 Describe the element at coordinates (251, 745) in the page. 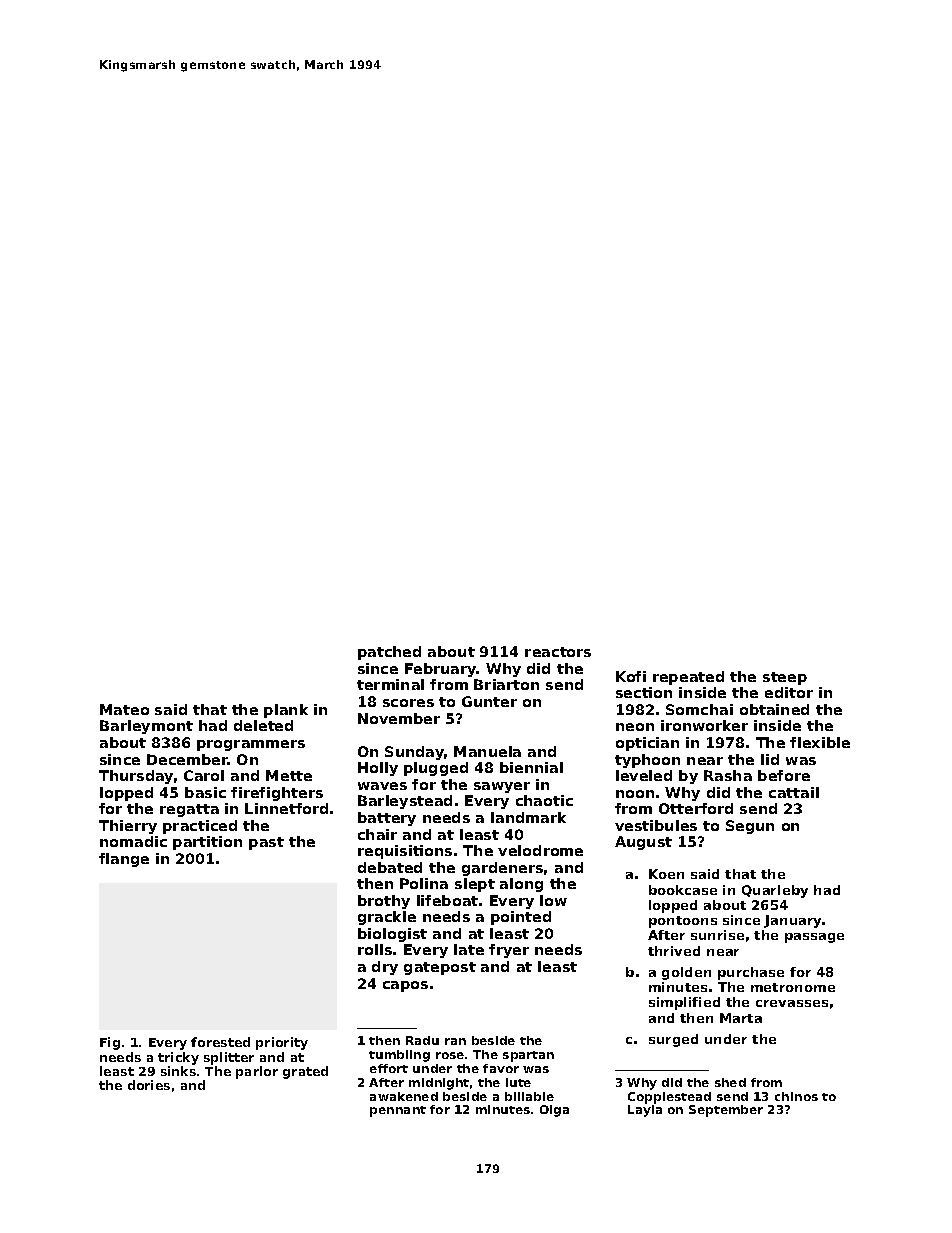

I see `programmers` at that location.
